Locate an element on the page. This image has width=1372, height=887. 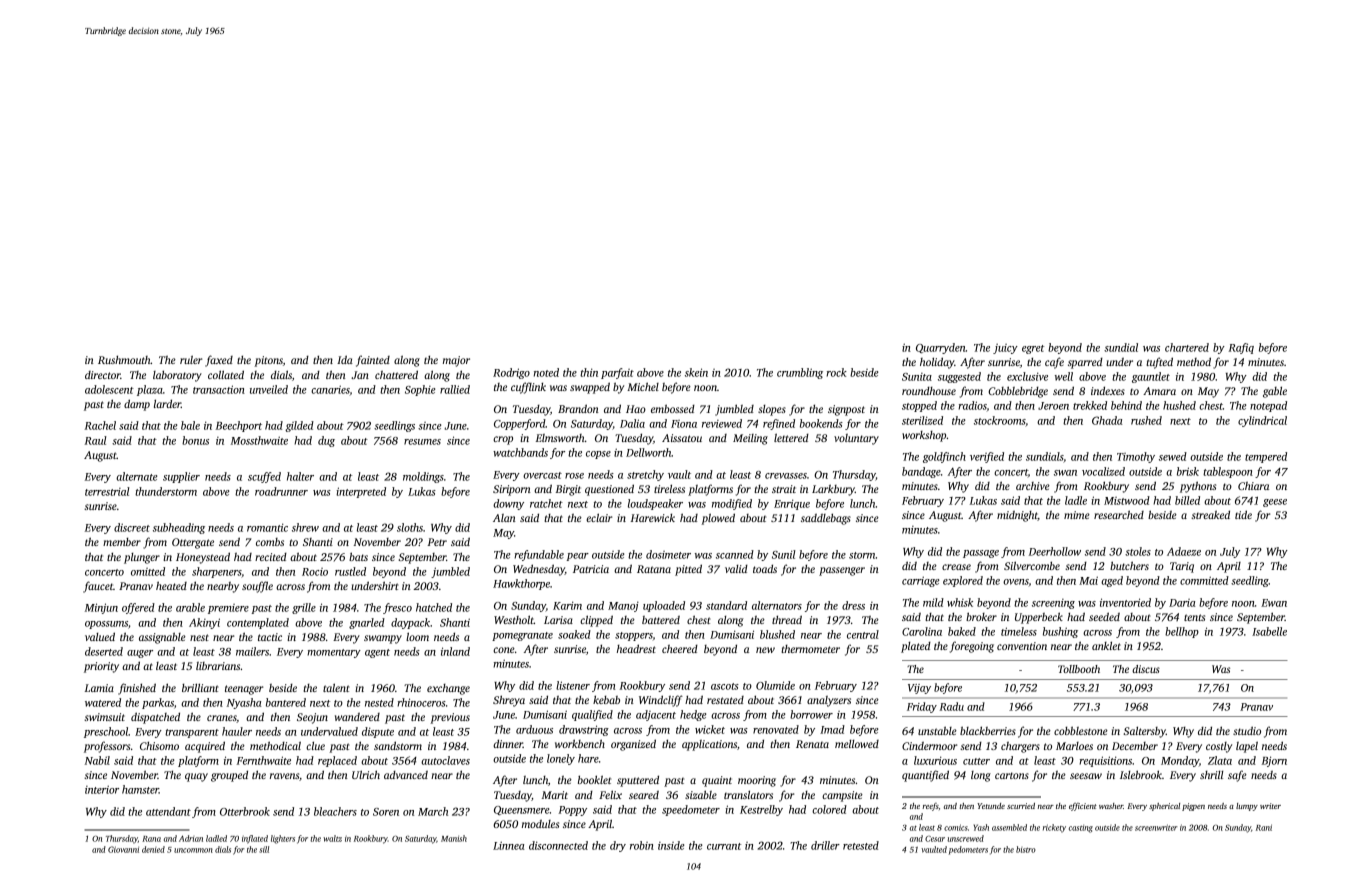
signpost is located at coordinates (846, 410).
